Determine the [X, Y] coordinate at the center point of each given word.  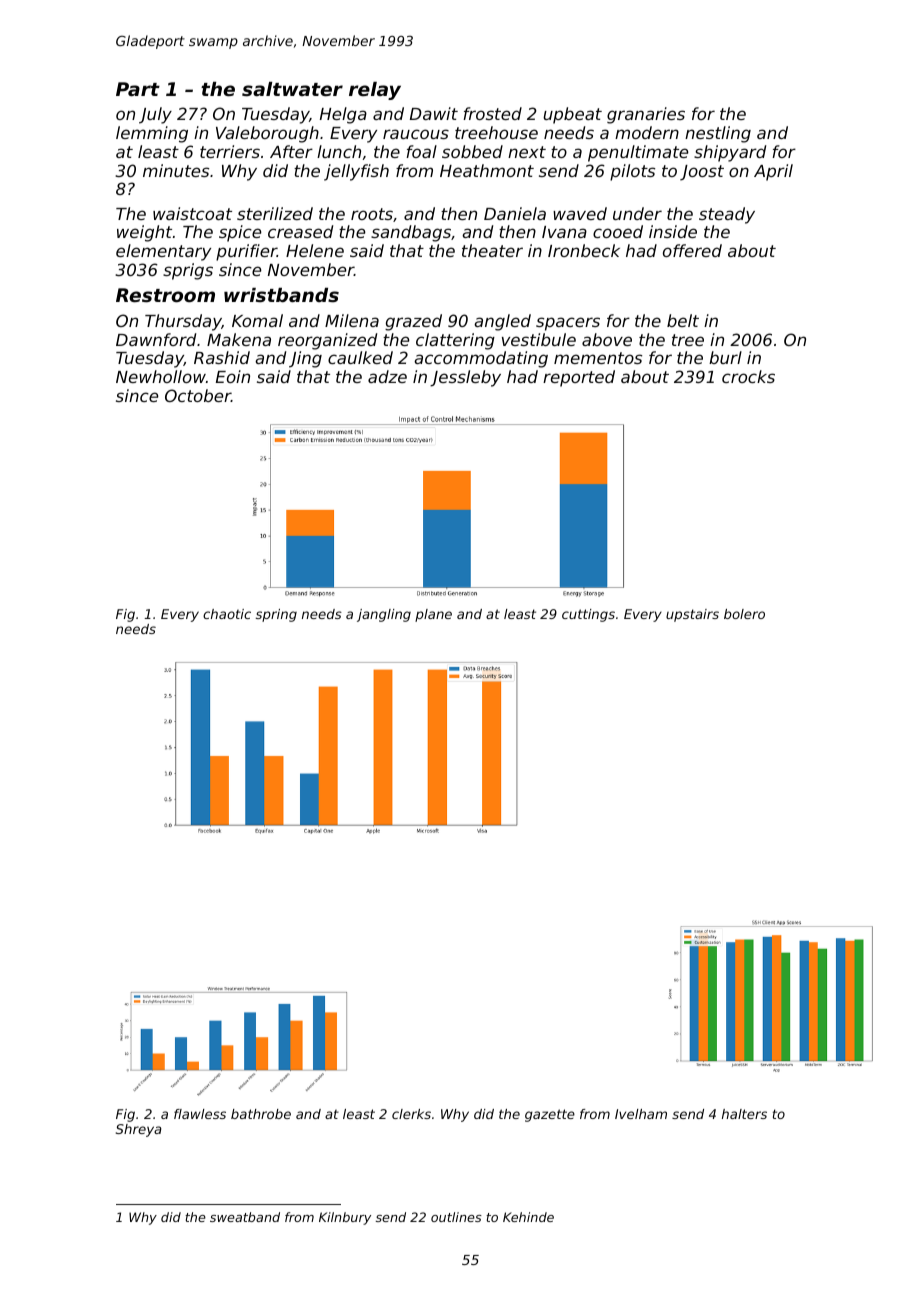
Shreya [138, 1130]
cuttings [588, 615]
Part [138, 89]
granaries [646, 115]
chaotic [227, 614]
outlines [456, 1217]
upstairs [692, 615]
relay [375, 91]
